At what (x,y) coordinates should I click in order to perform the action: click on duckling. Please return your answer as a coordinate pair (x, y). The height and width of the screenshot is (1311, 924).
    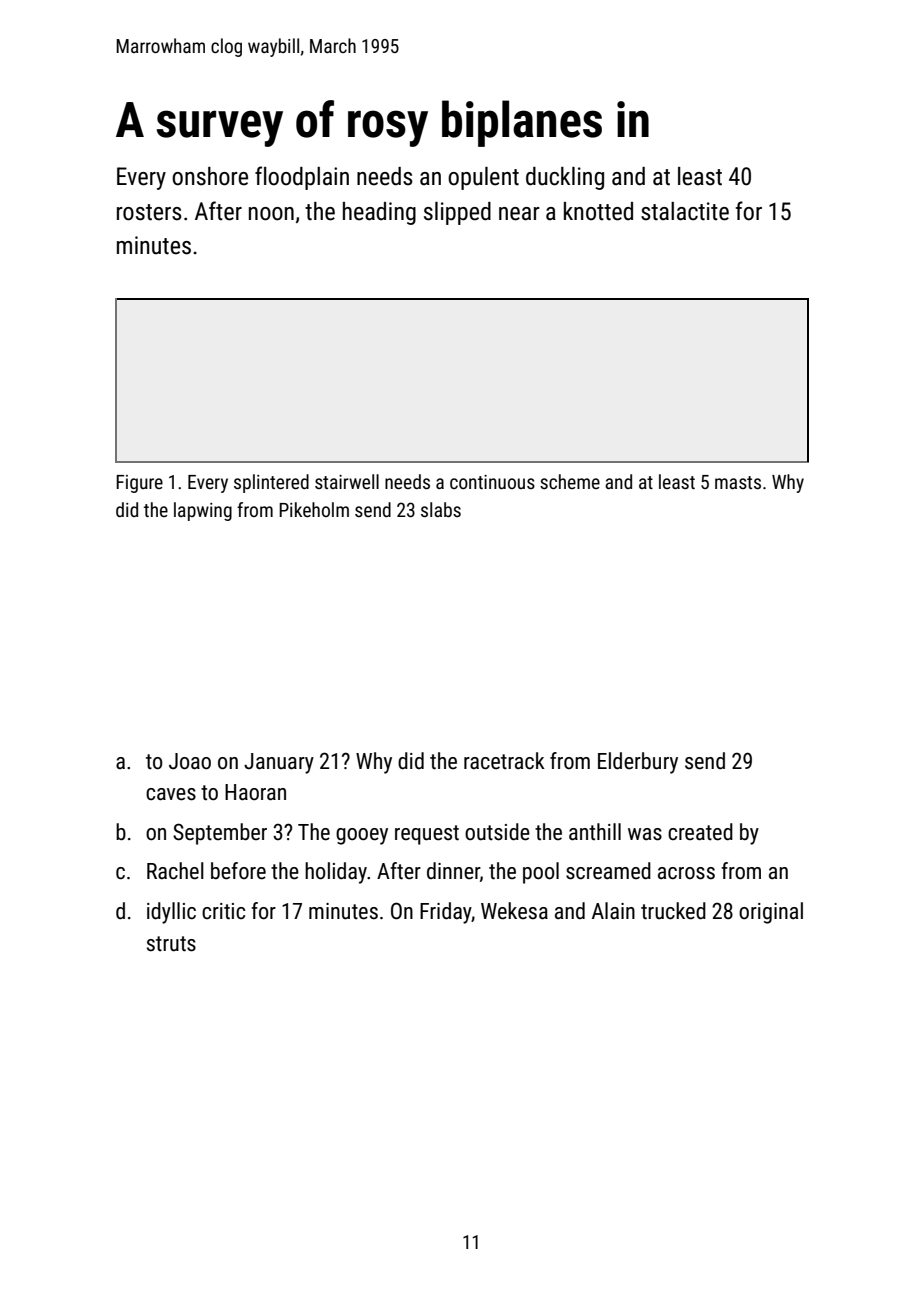
    Looking at the image, I should click on (565, 178).
